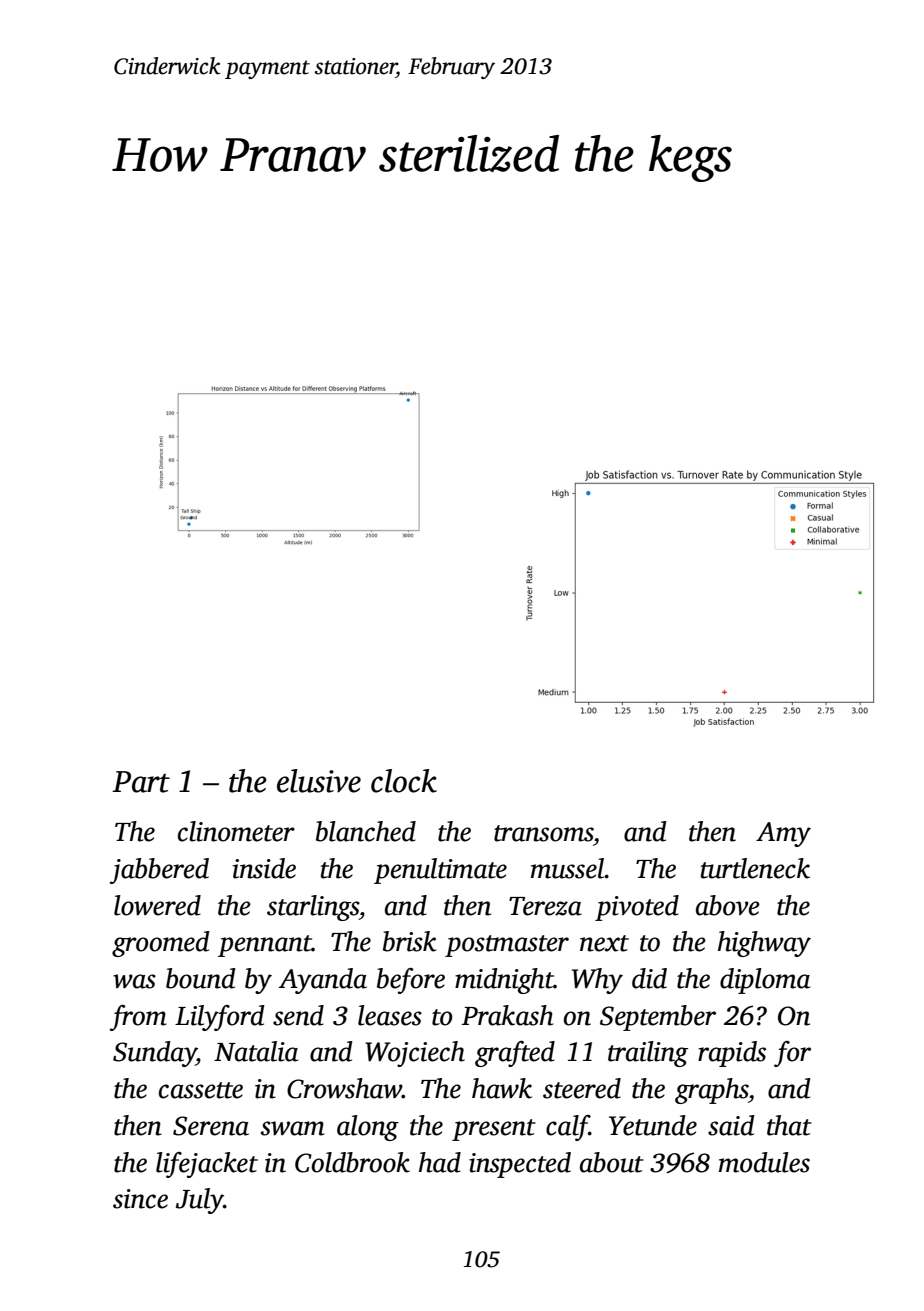  I want to click on had, so click(440, 1162).
